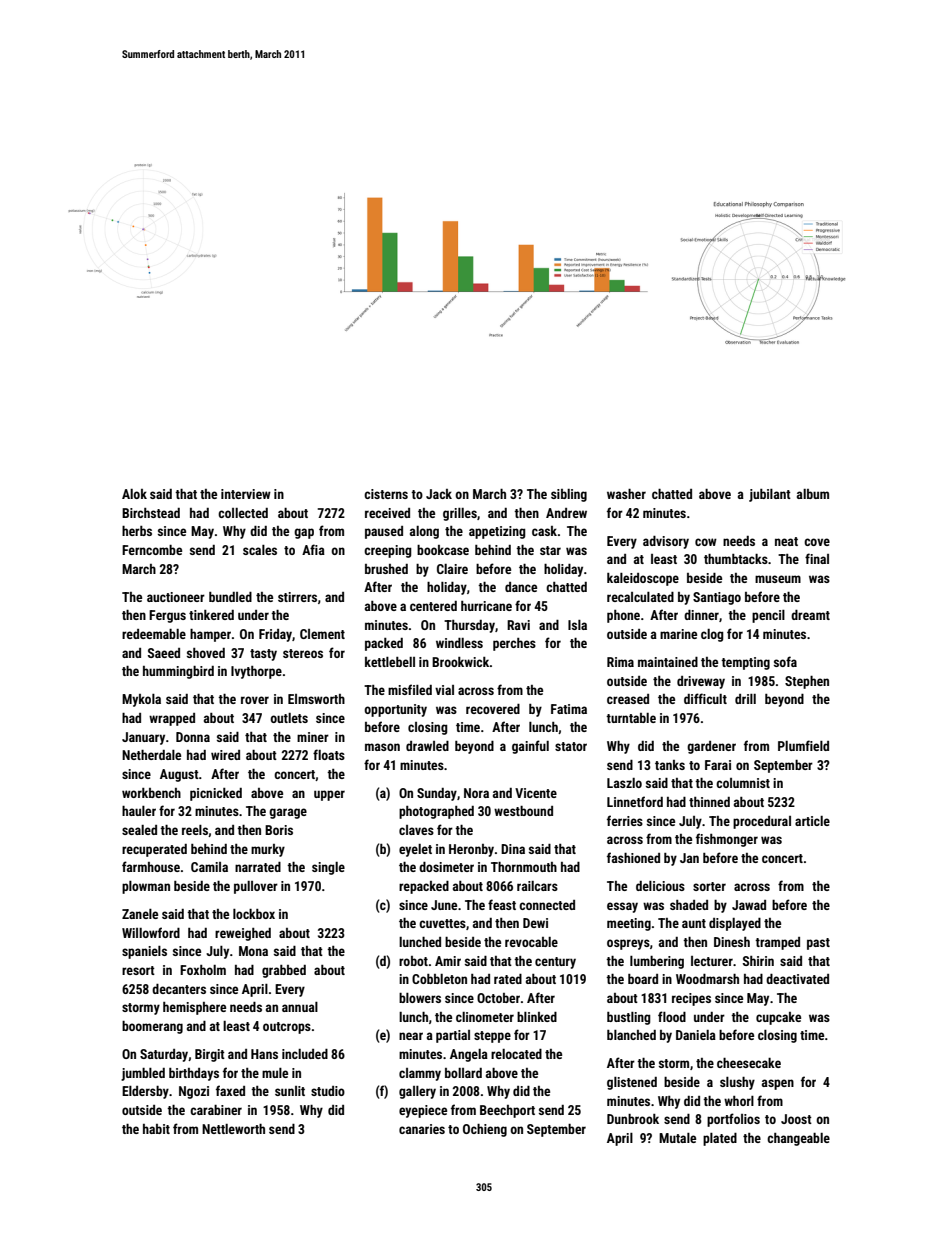  Describe the element at coordinates (246, 494) in the screenshot. I see `interview` at that location.
